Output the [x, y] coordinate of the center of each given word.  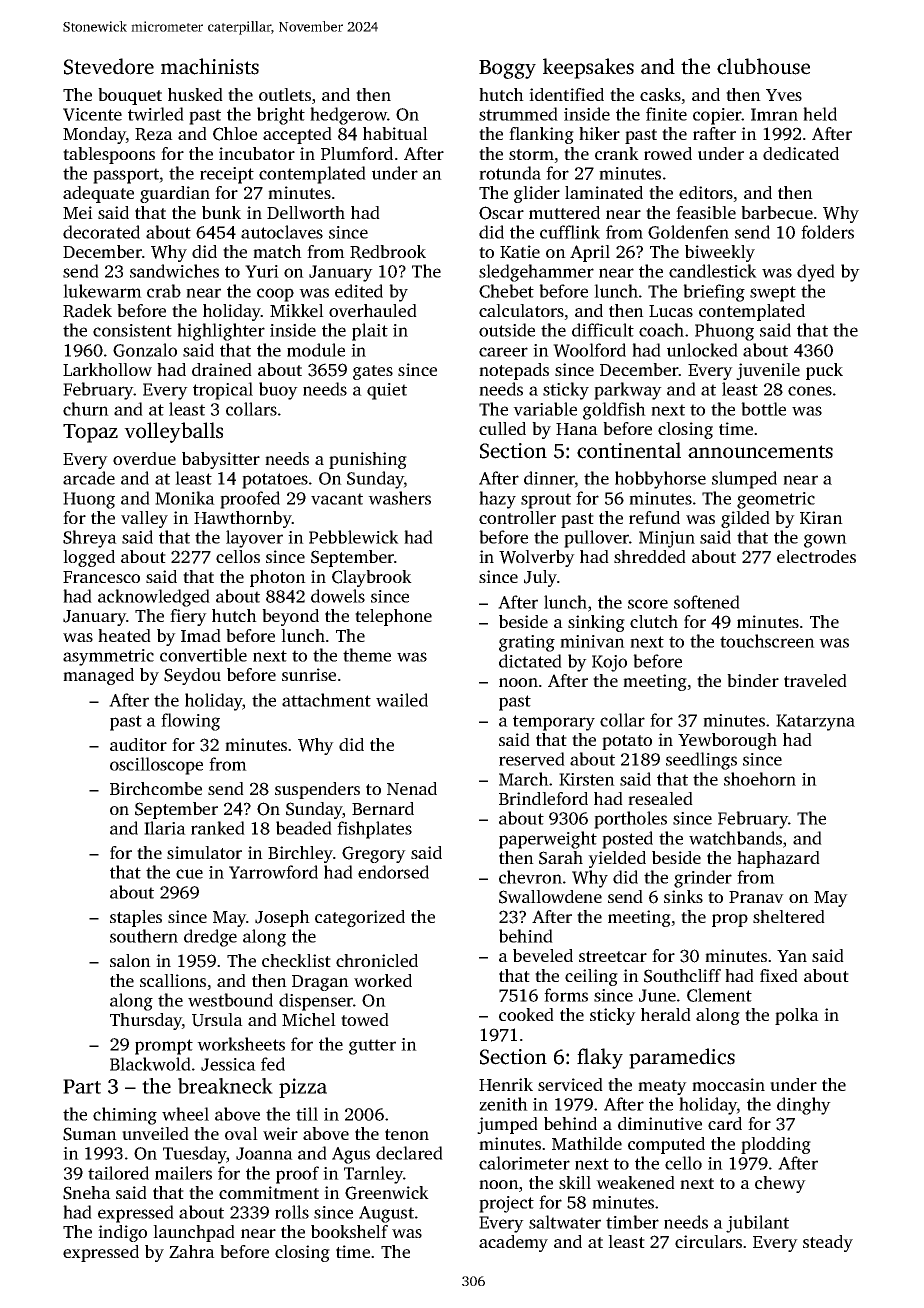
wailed [402, 700]
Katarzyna [815, 722]
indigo [122, 1233]
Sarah [561, 858]
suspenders [317, 790]
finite [666, 114]
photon [278, 578]
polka [797, 1016]
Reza [154, 134]
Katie [520, 251]
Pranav [756, 897]
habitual [395, 133]
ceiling [591, 977]
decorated [101, 232]
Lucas [671, 311]
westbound [230, 1000]
